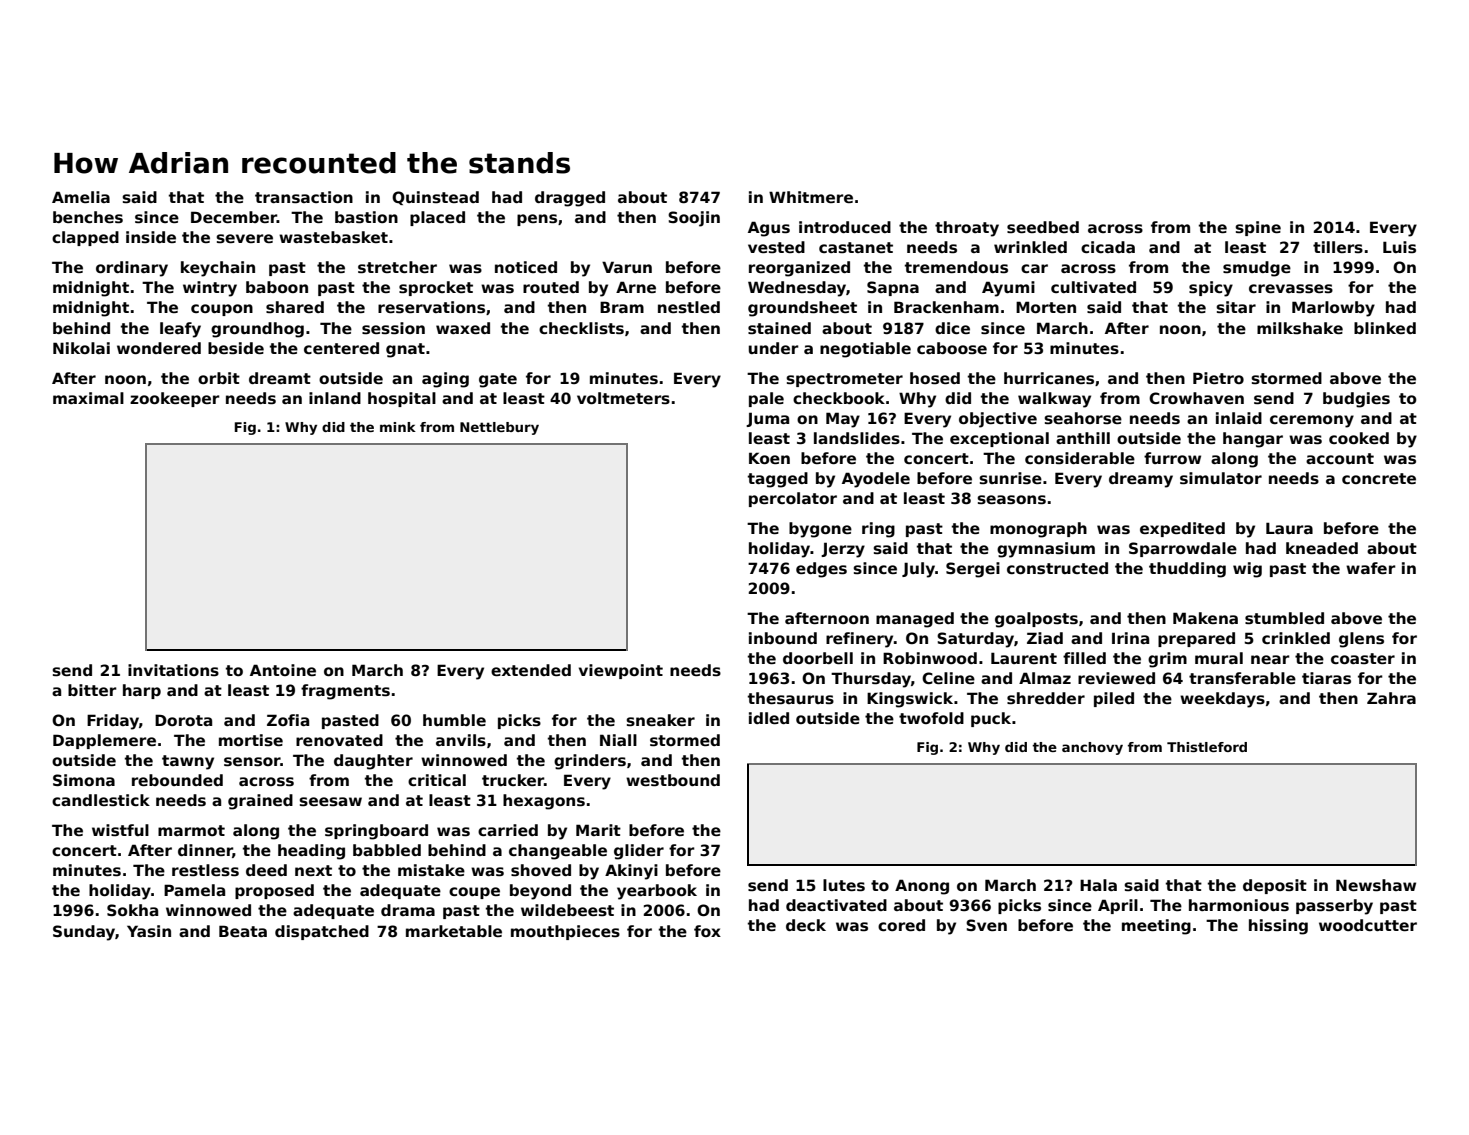 The image size is (1469, 1135). Describe the element at coordinates (183, 720) in the screenshot. I see `Dorota` at that location.
